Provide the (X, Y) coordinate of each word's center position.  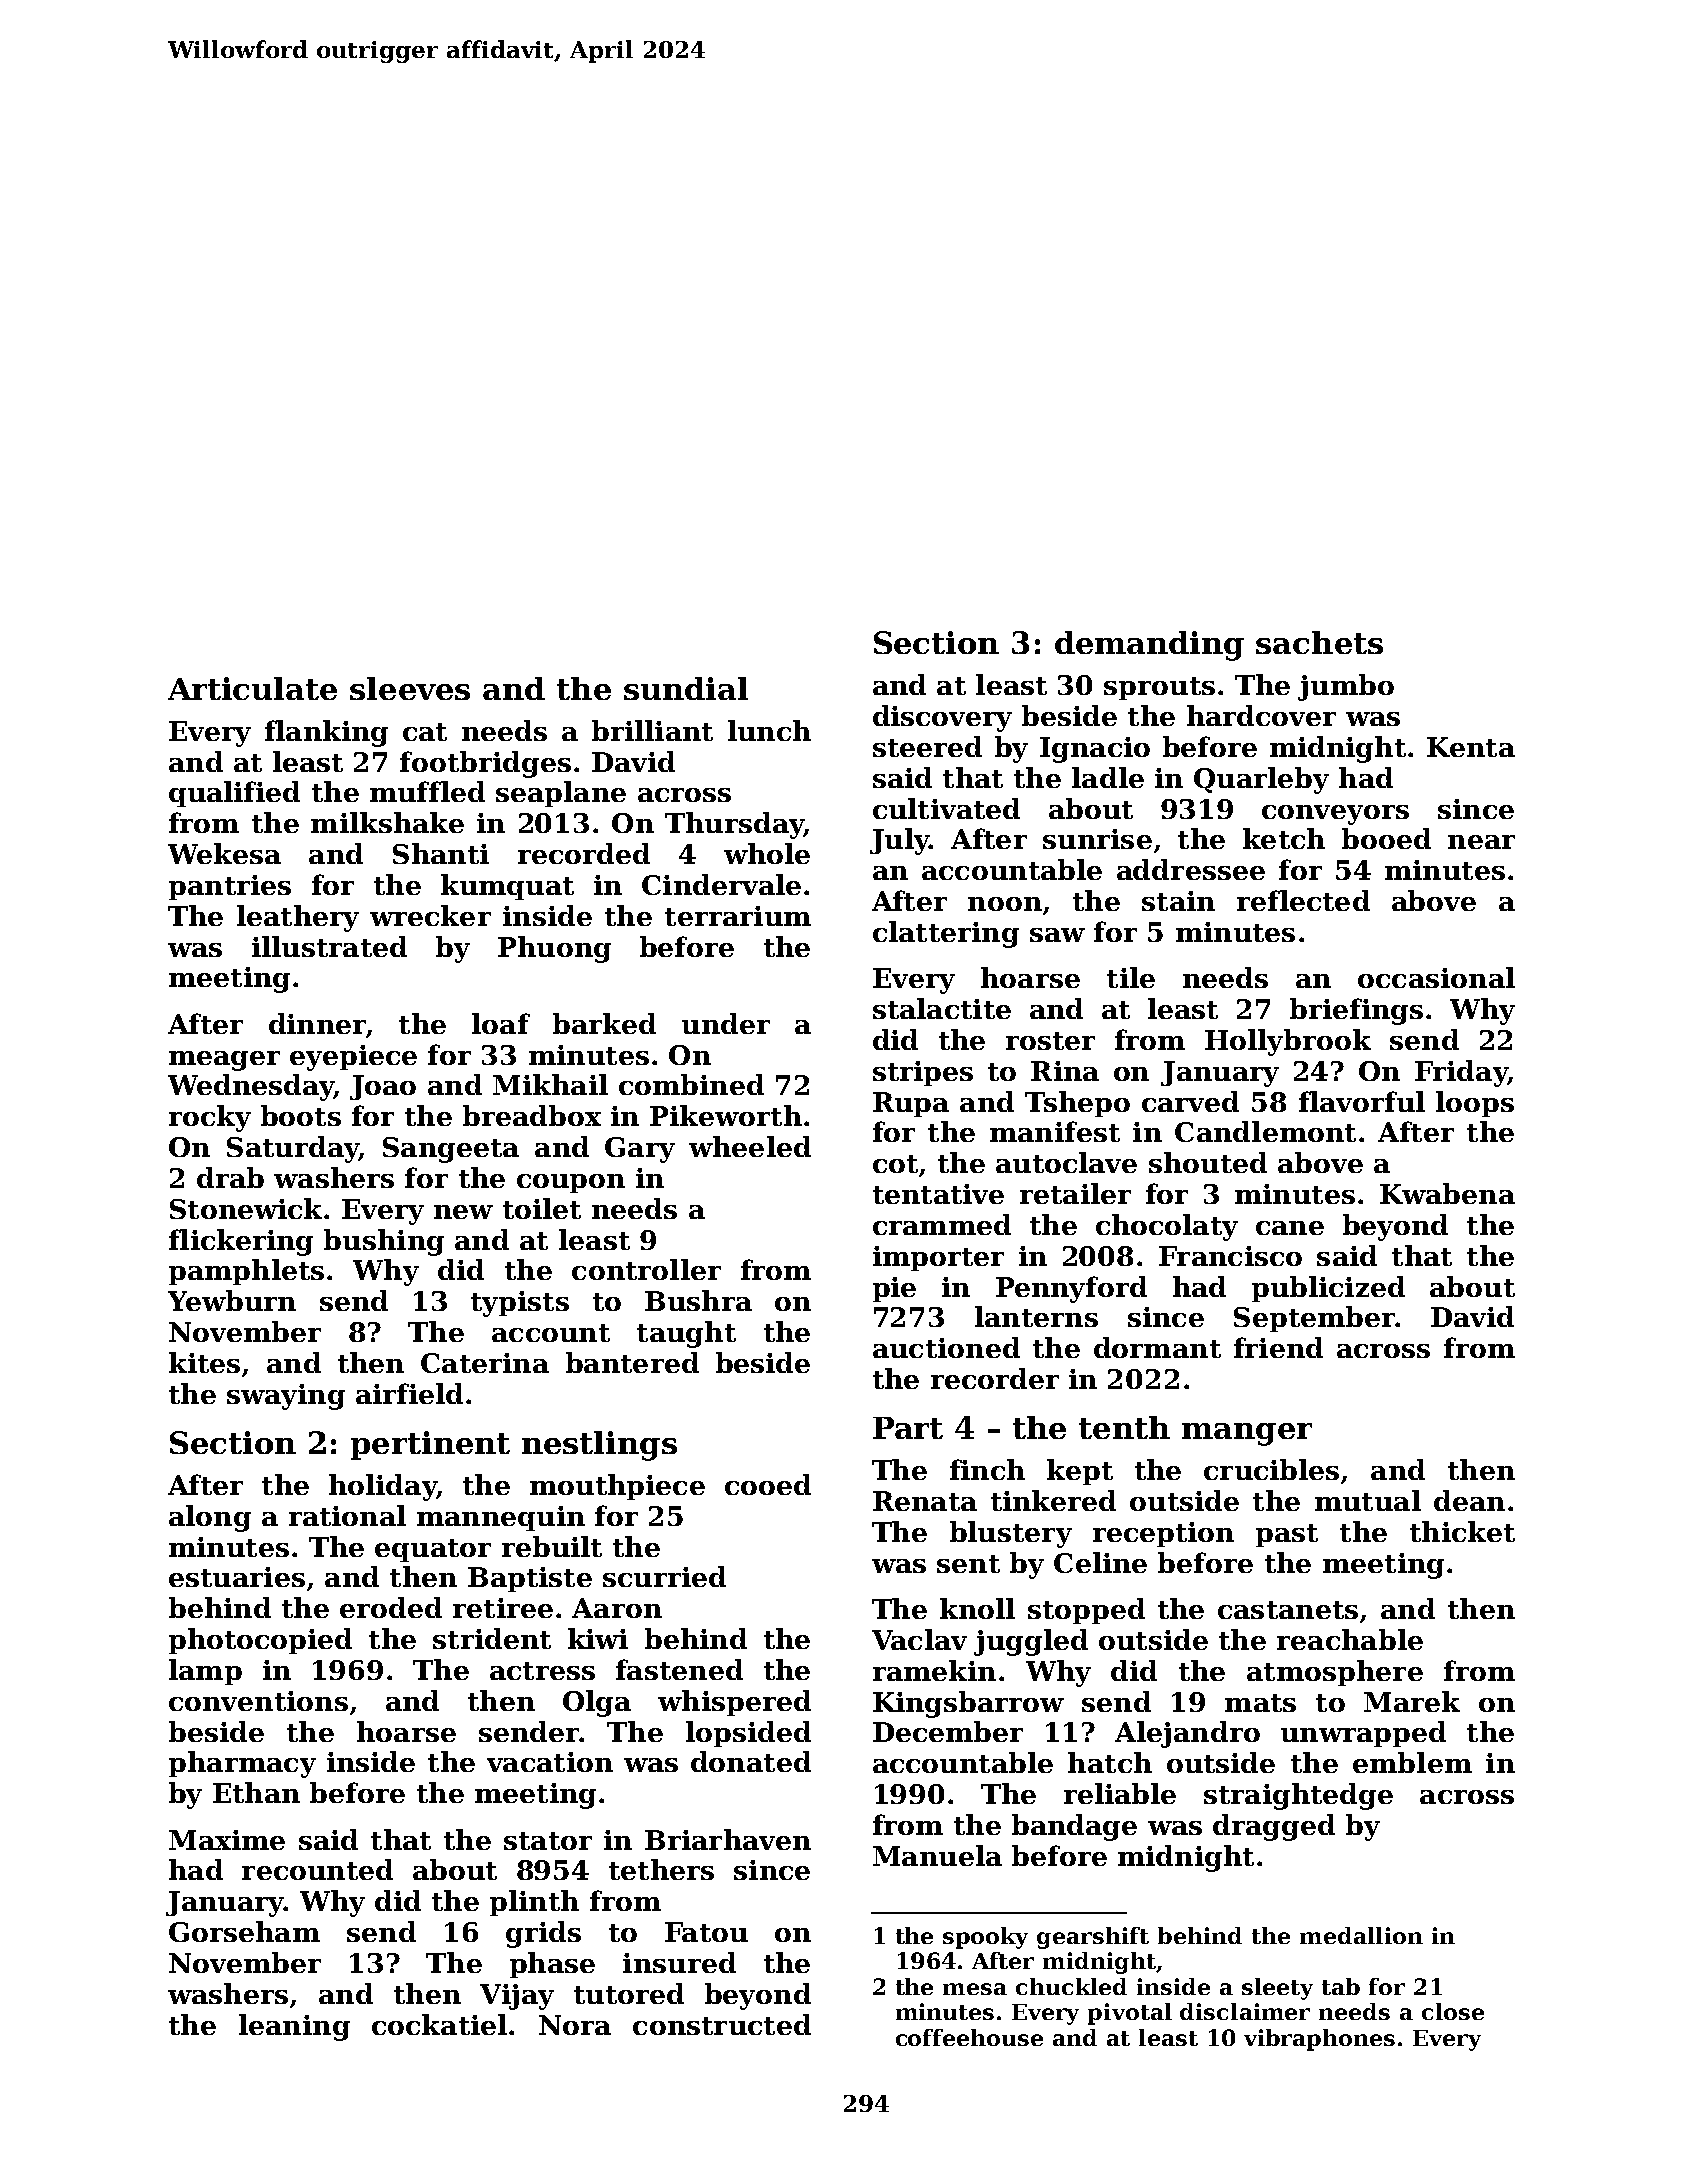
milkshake (387, 822)
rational (347, 1515)
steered (927, 746)
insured (679, 1962)
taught (686, 1334)
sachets (1319, 642)
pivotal (1130, 2014)
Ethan (256, 1792)
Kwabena (1447, 1193)
